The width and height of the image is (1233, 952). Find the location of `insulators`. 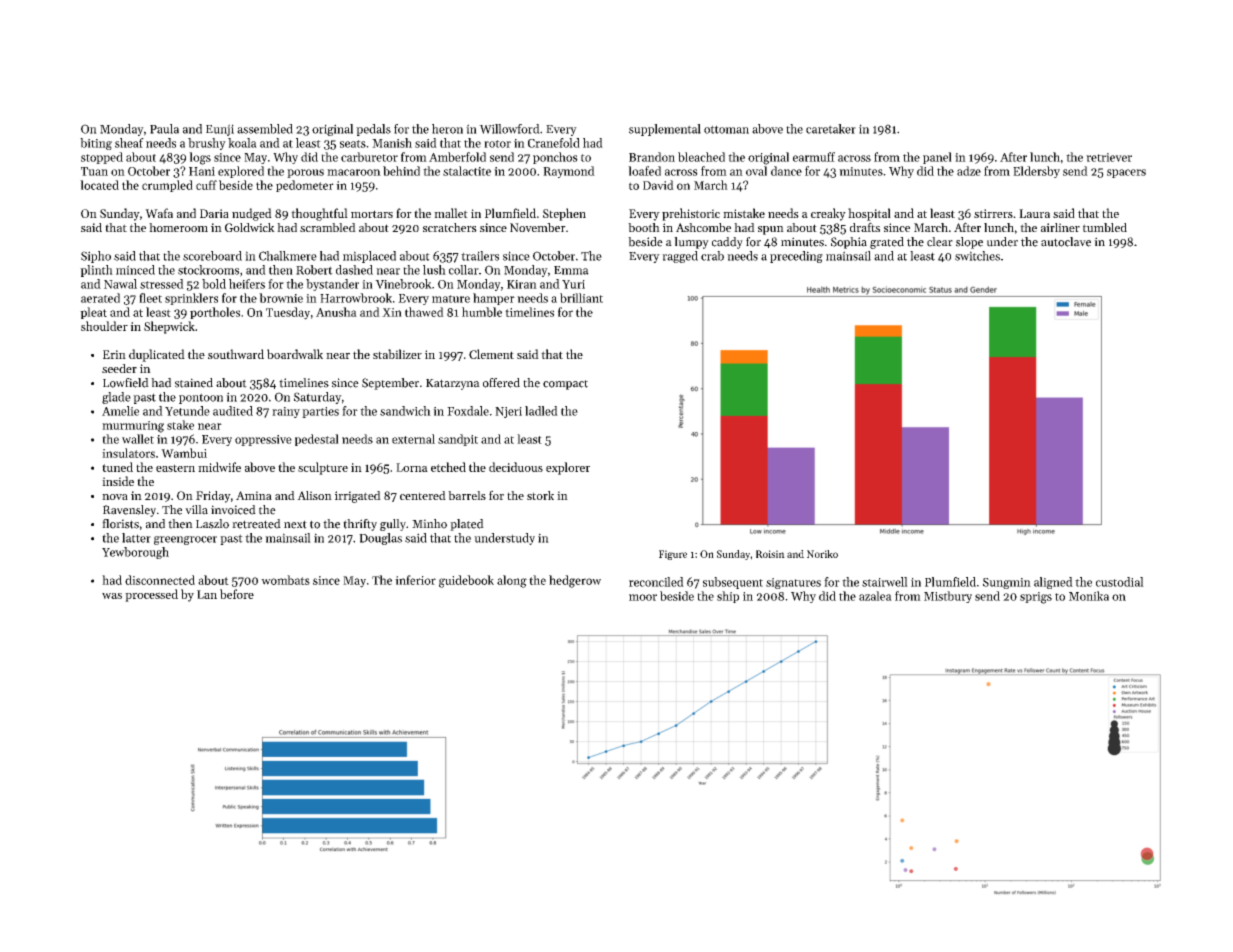

insulators is located at coordinates (128, 453).
